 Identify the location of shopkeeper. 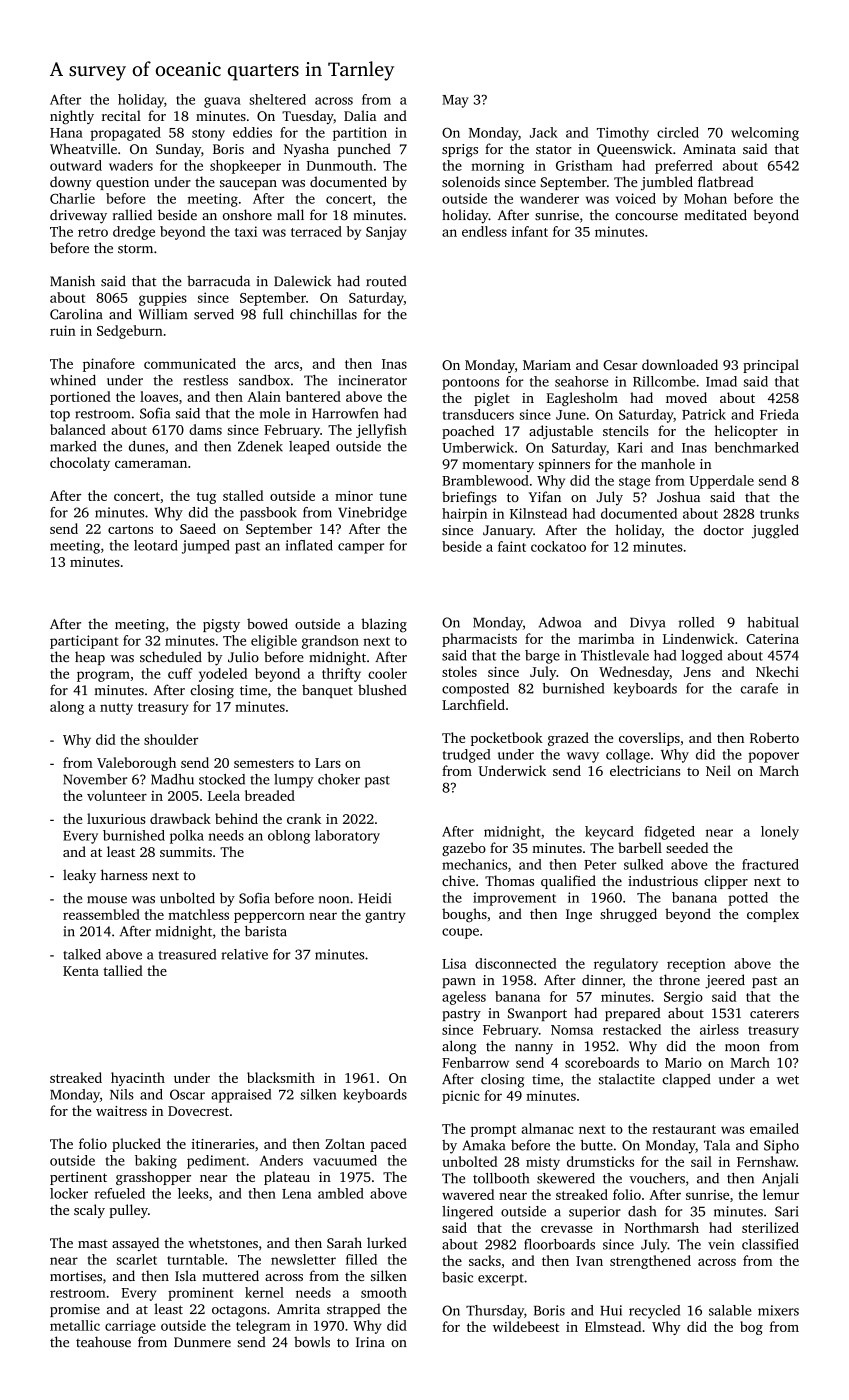
(245, 167).
